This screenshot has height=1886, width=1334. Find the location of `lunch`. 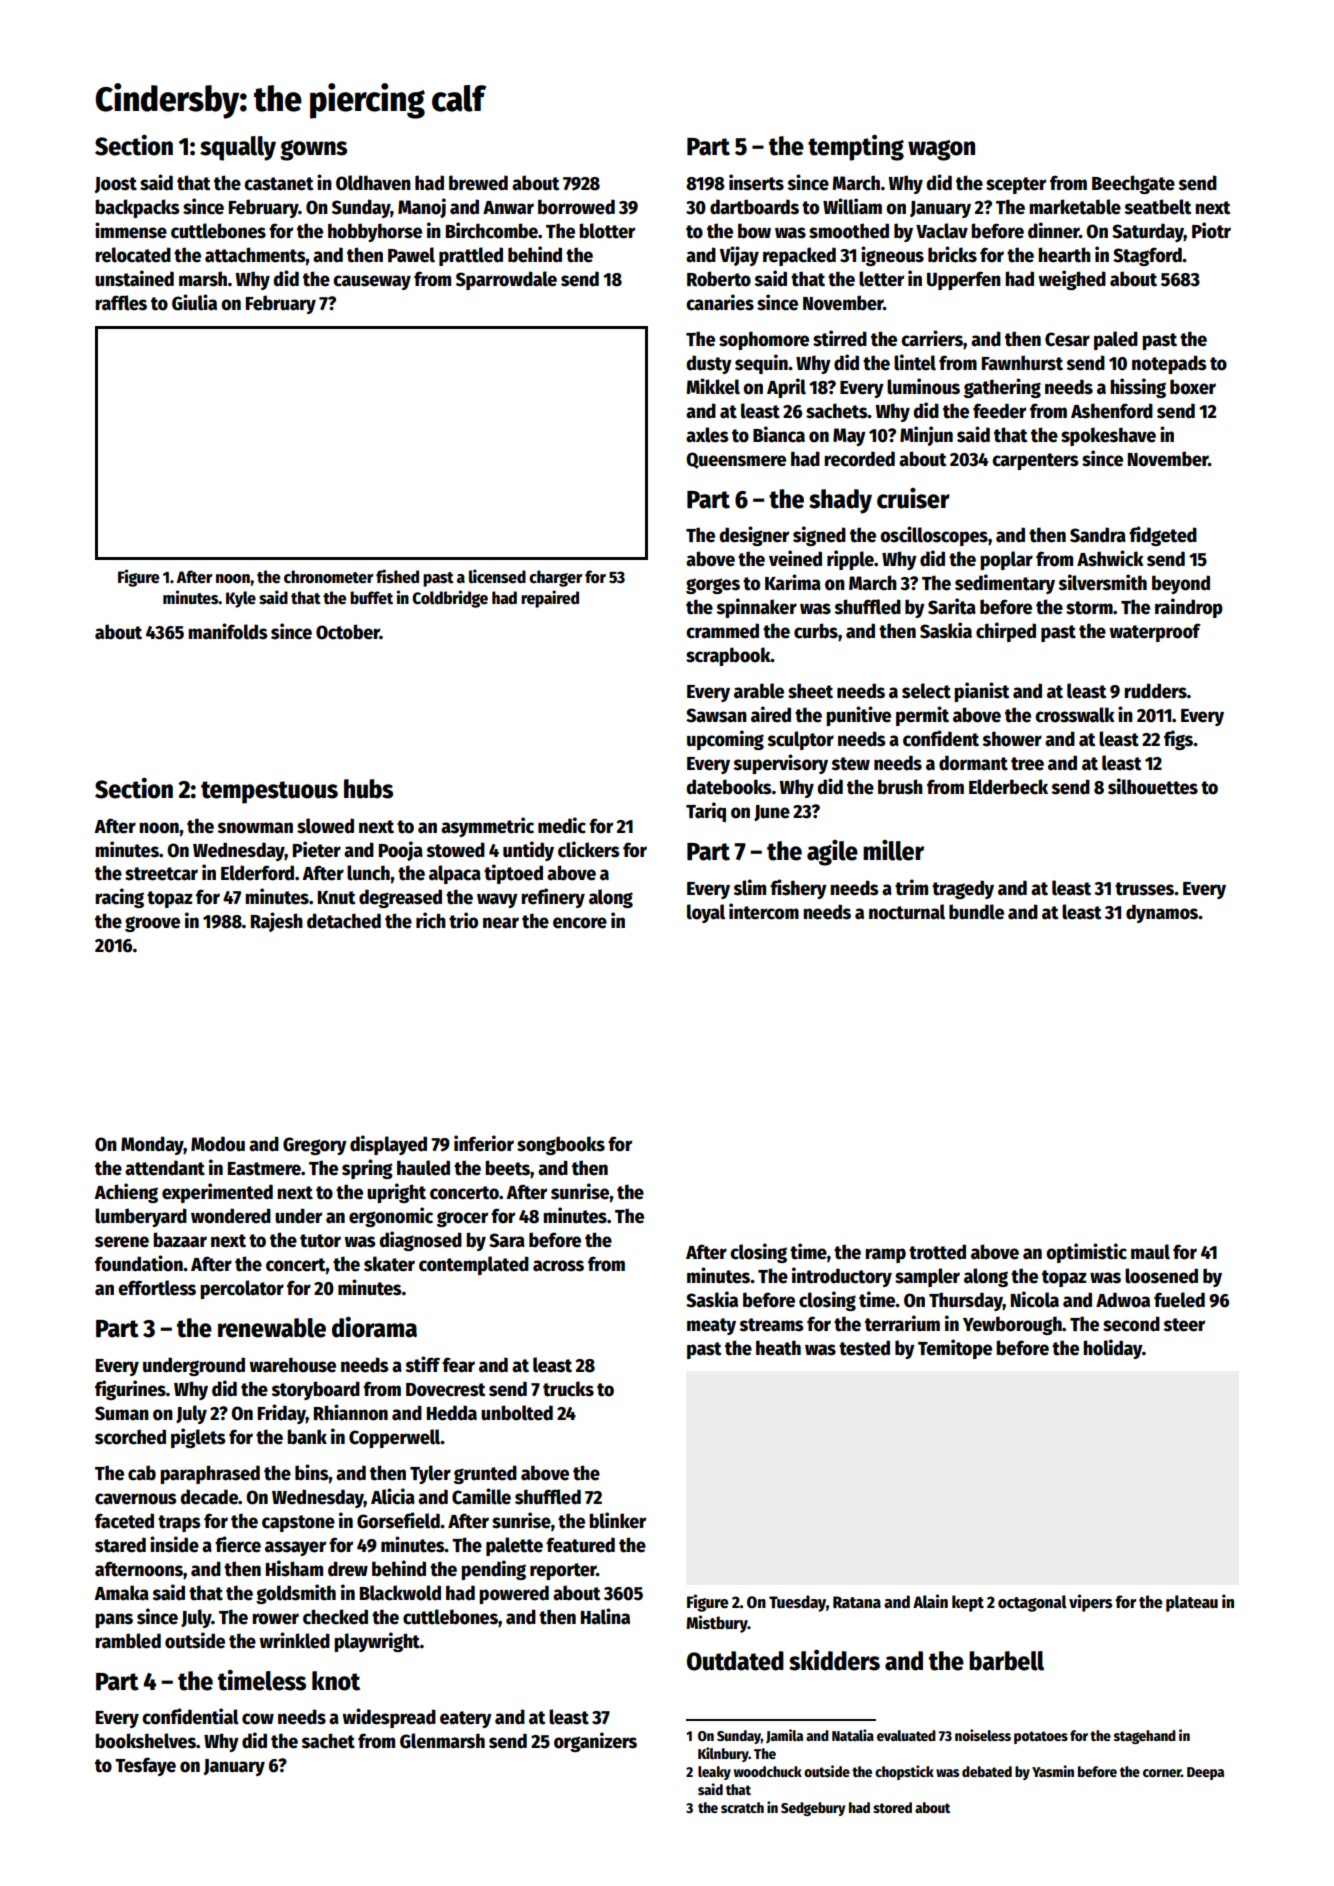

lunch is located at coordinates (368, 873).
